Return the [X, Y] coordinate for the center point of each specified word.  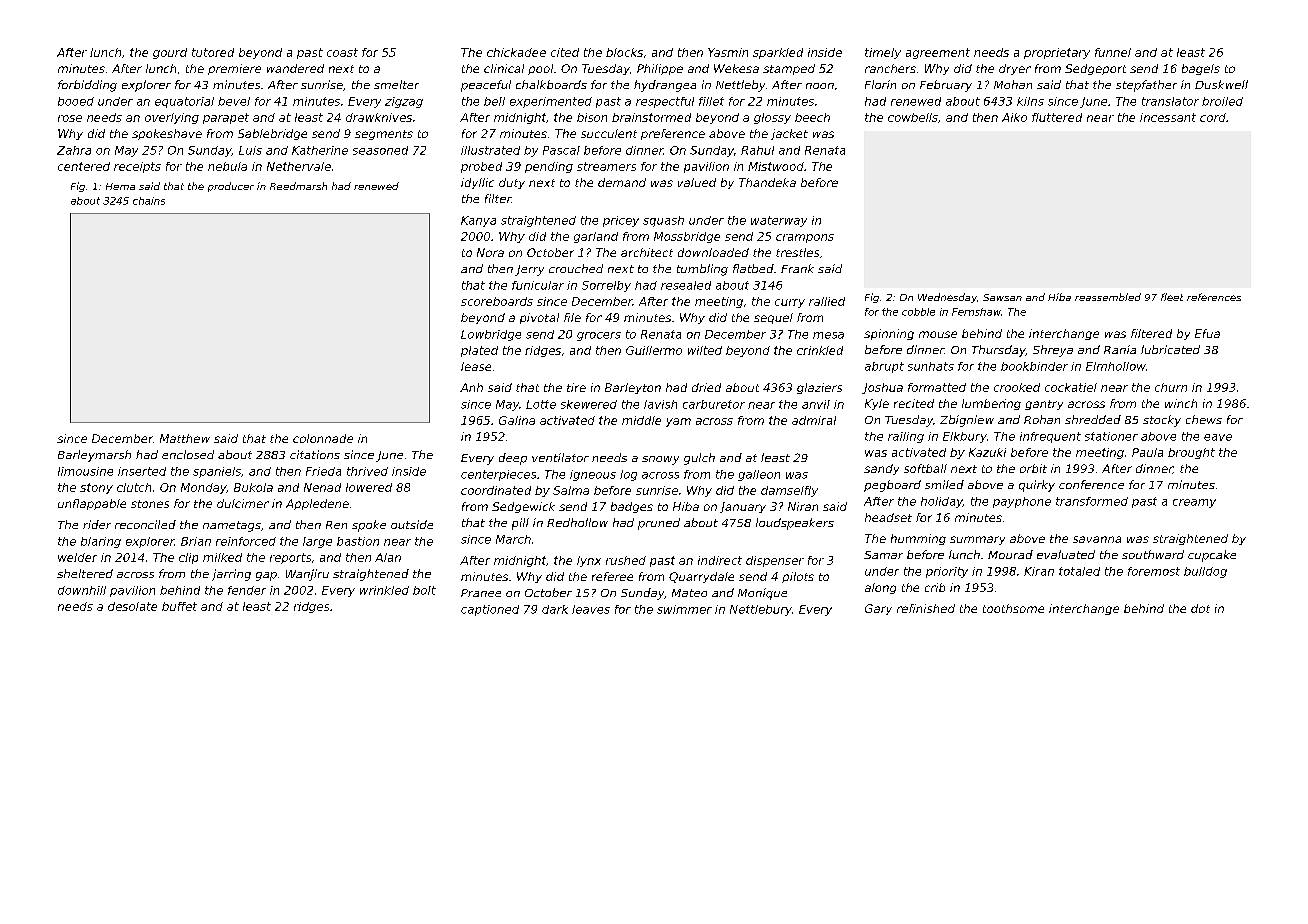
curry [790, 303]
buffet [179, 606]
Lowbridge [491, 335]
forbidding [87, 86]
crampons [805, 238]
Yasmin [728, 52]
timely [883, 53]
